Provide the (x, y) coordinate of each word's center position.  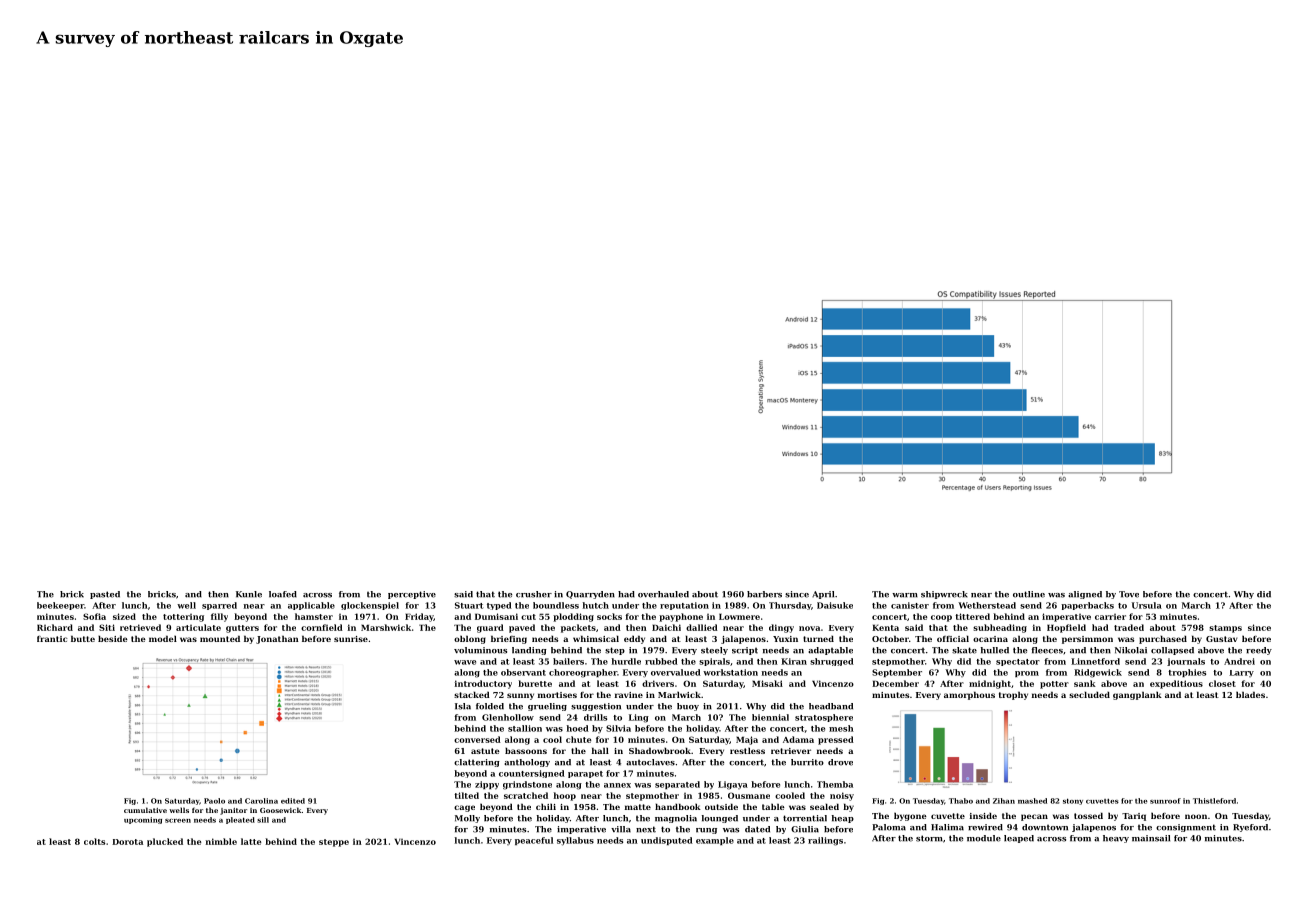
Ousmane (749, 795)
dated (757, 829)
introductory (483, 684)
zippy (487, 785)
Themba (835, 784)
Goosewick (281, 810)
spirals (714, 662)
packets (578, 628)
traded (1129, 627)
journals (1186, 662)
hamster (314, 616)
